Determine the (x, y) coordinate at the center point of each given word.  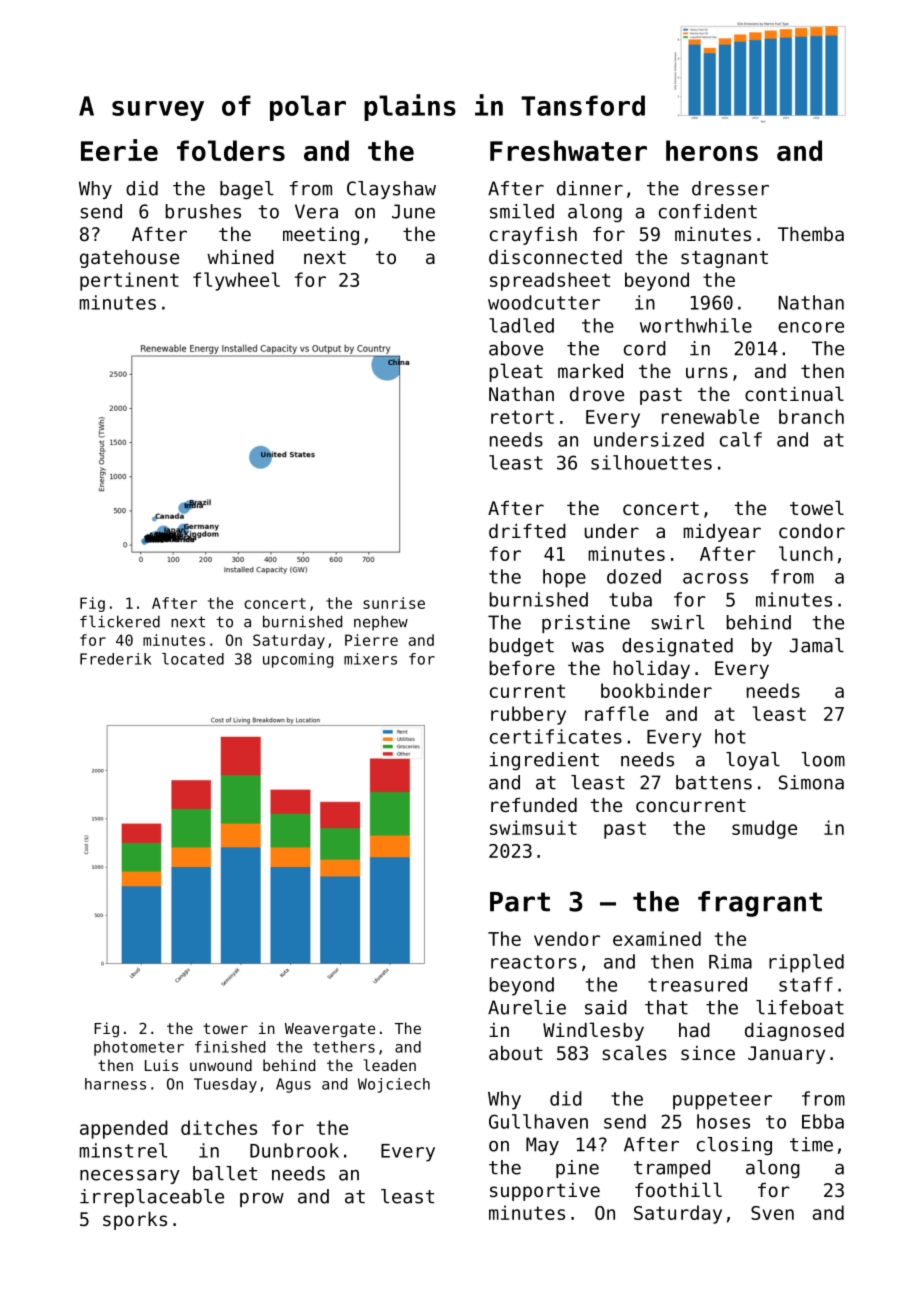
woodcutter (544, 302)
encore (811, 327)
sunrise (394, 603)
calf (741, 439)
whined (240, 257)
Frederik (115, 659)
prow (262, 1200)
